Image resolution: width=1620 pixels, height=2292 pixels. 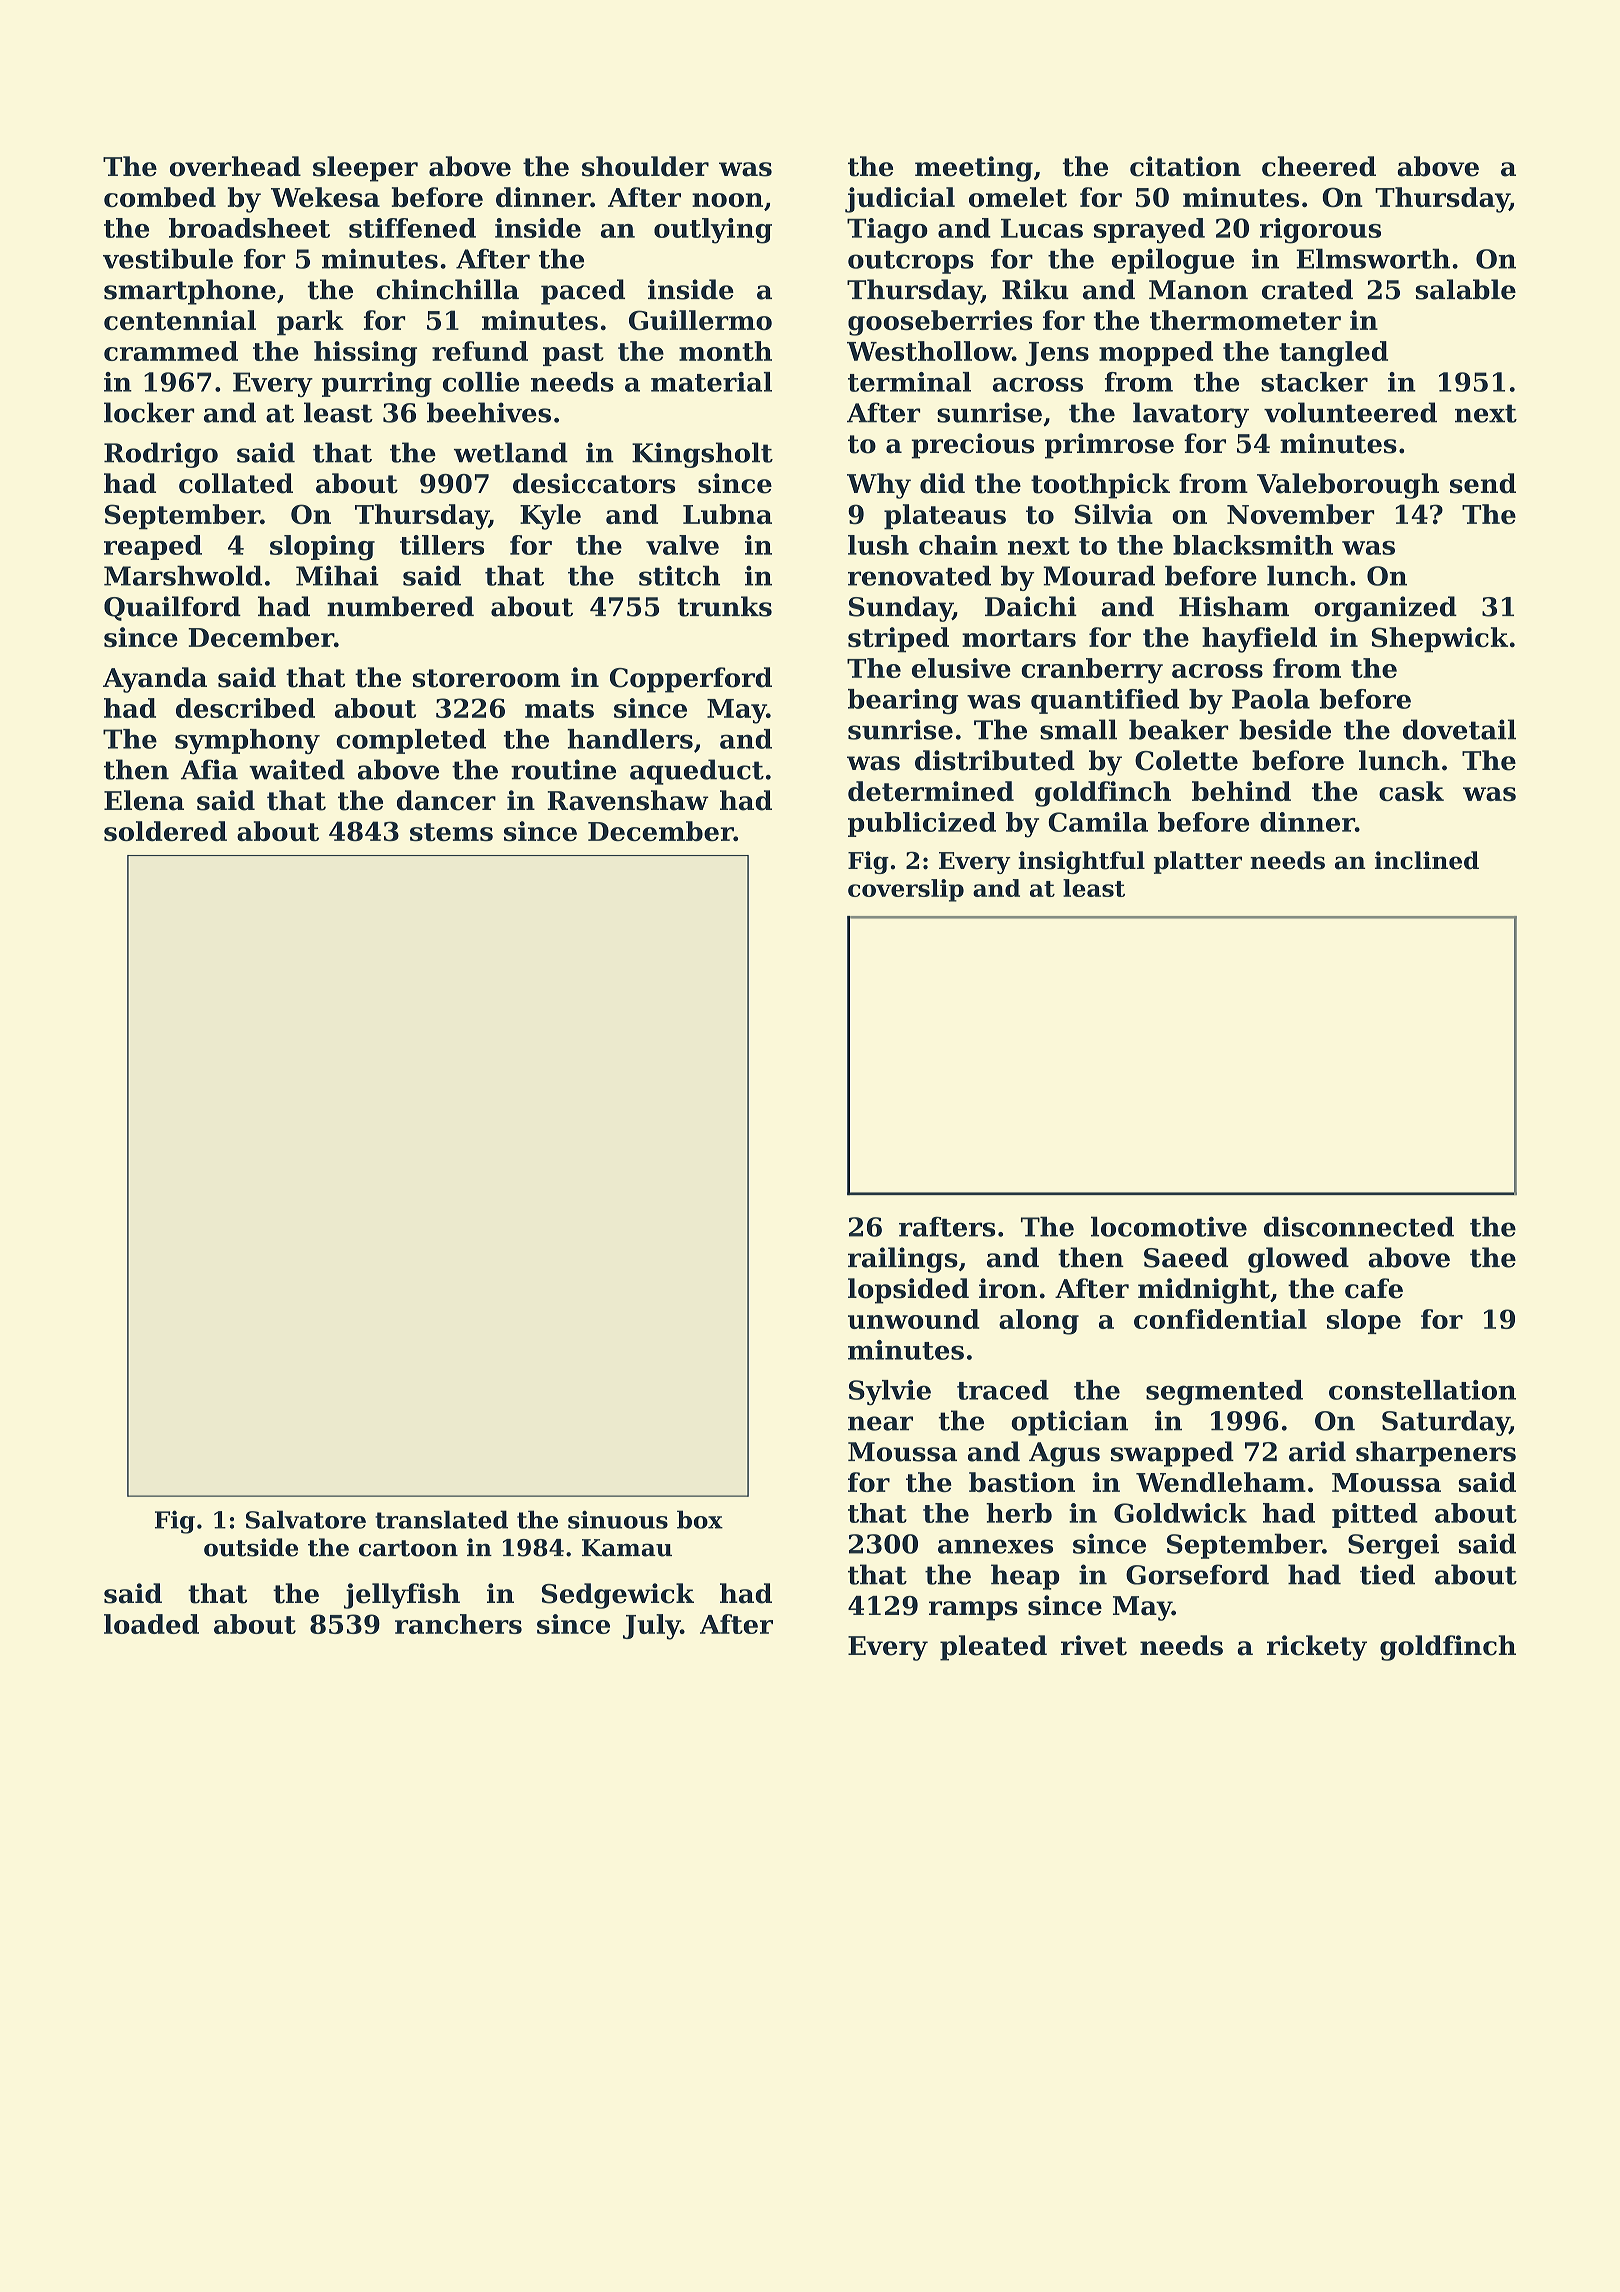 What do you see at coordinates (451, 832) in the screenshot?
I see `stems` at bounding box center [451, 832].
